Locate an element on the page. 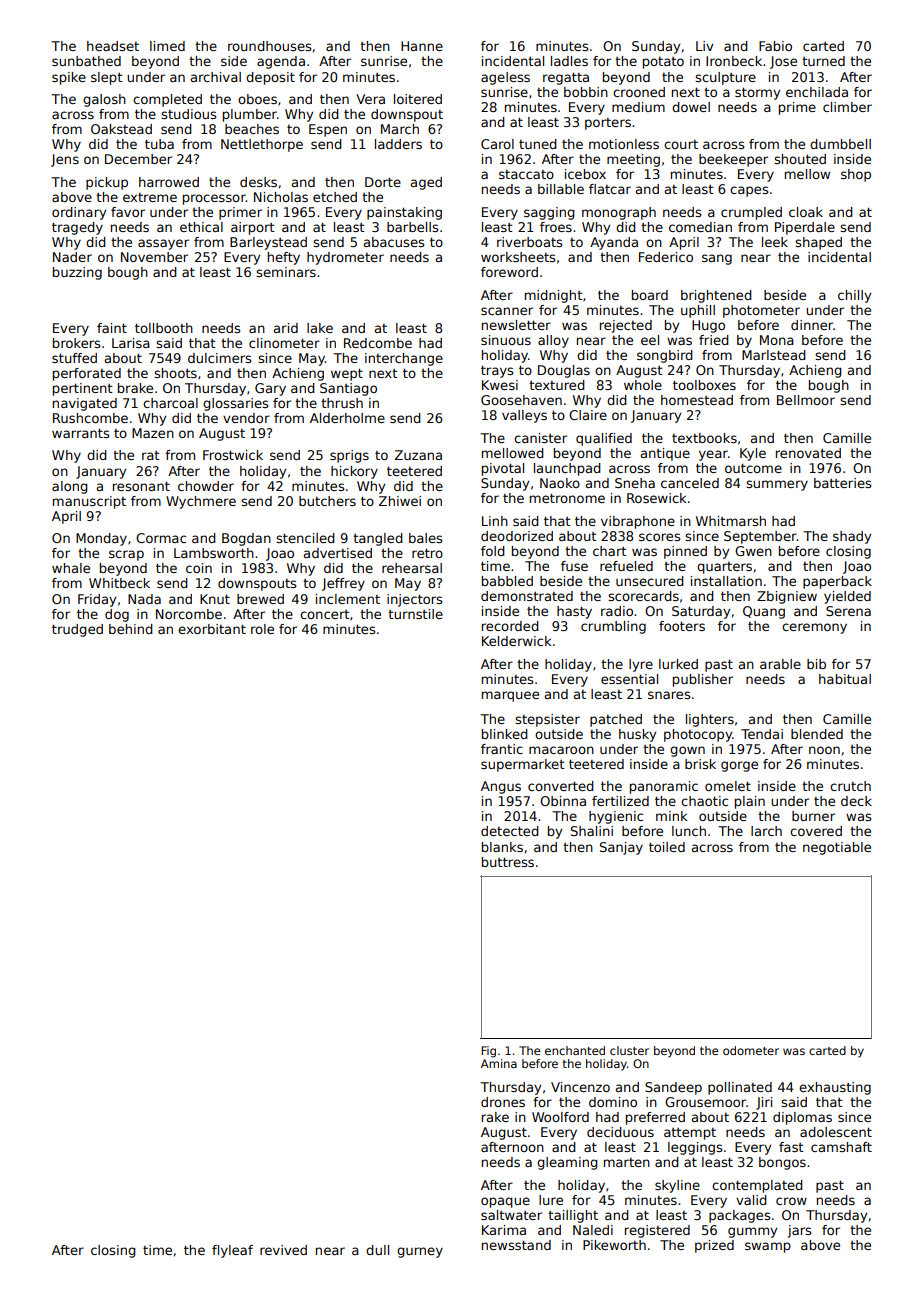 The image size is (924, 1308). Pikeworth is located at coordinates (614, 1245).
